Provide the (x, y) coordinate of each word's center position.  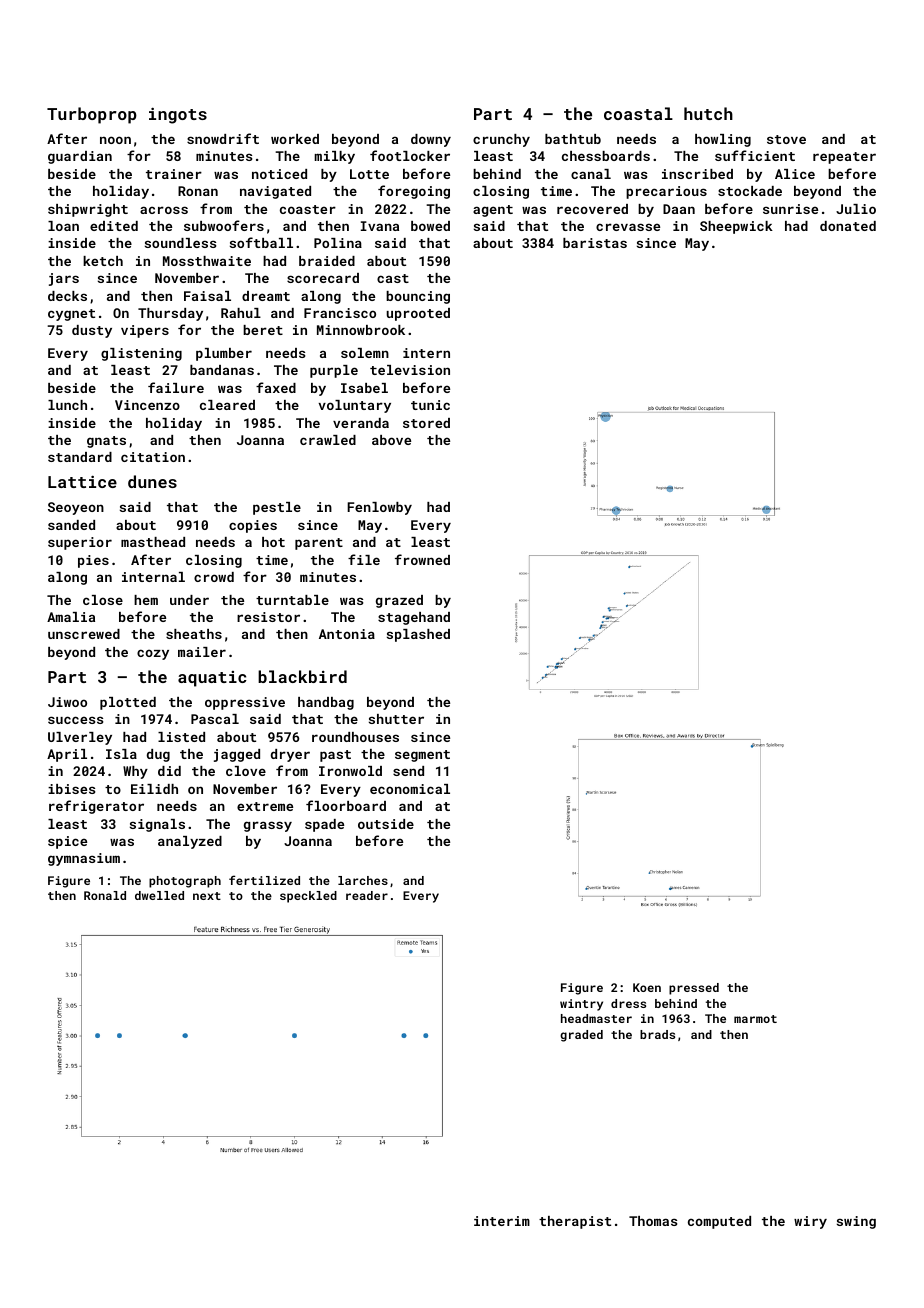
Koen (647, 987)
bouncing (418, 297)
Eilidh (154, 789)
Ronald (105, 895)
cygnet (71, 315)
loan (63, 226)
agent (493, 211)
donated (848, 226)
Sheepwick (736, 227)
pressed (694, 989)
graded (581, 1036)
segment (422, 756)
